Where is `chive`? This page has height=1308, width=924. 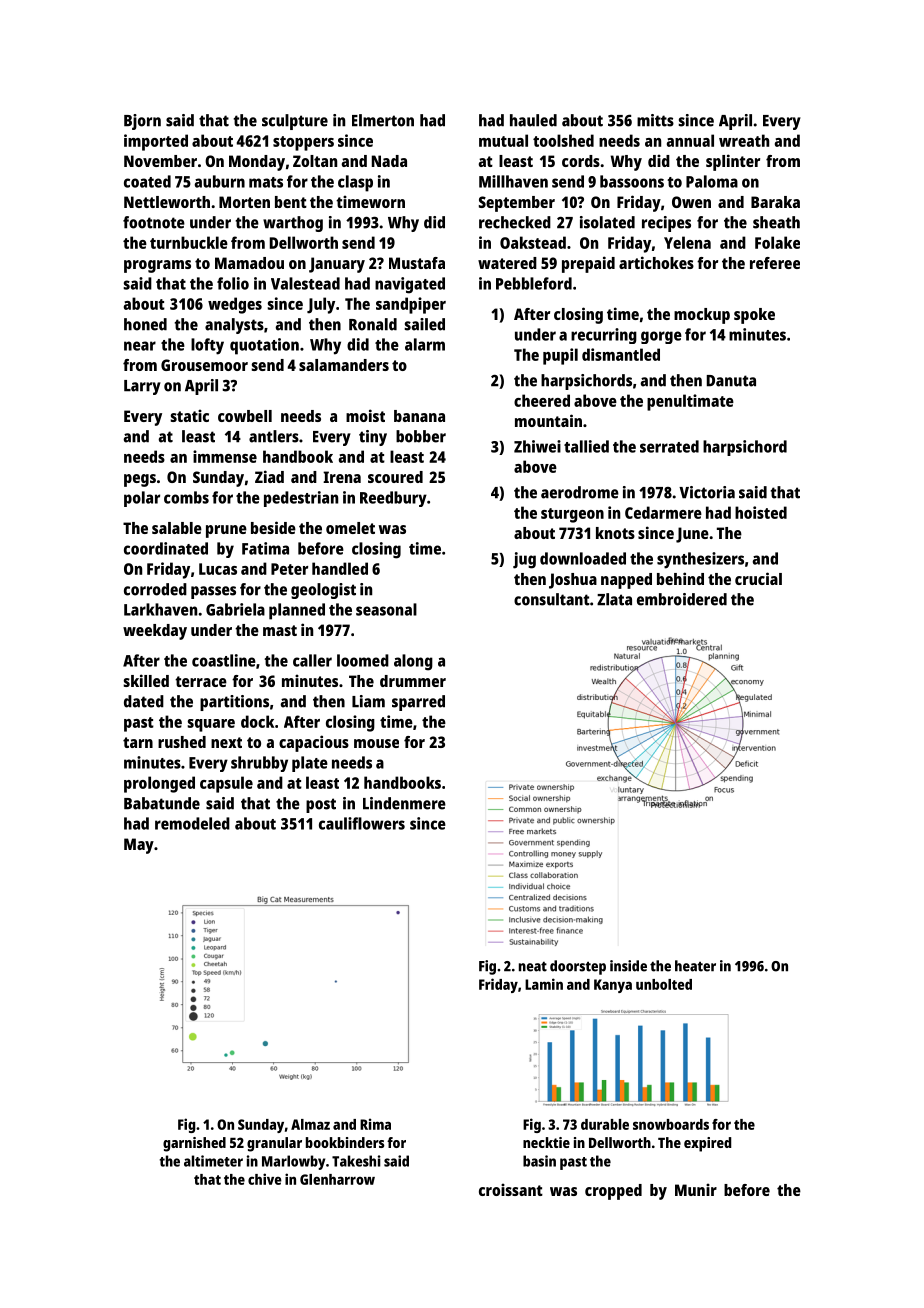 chive is located at coordinates (265, 1179).
